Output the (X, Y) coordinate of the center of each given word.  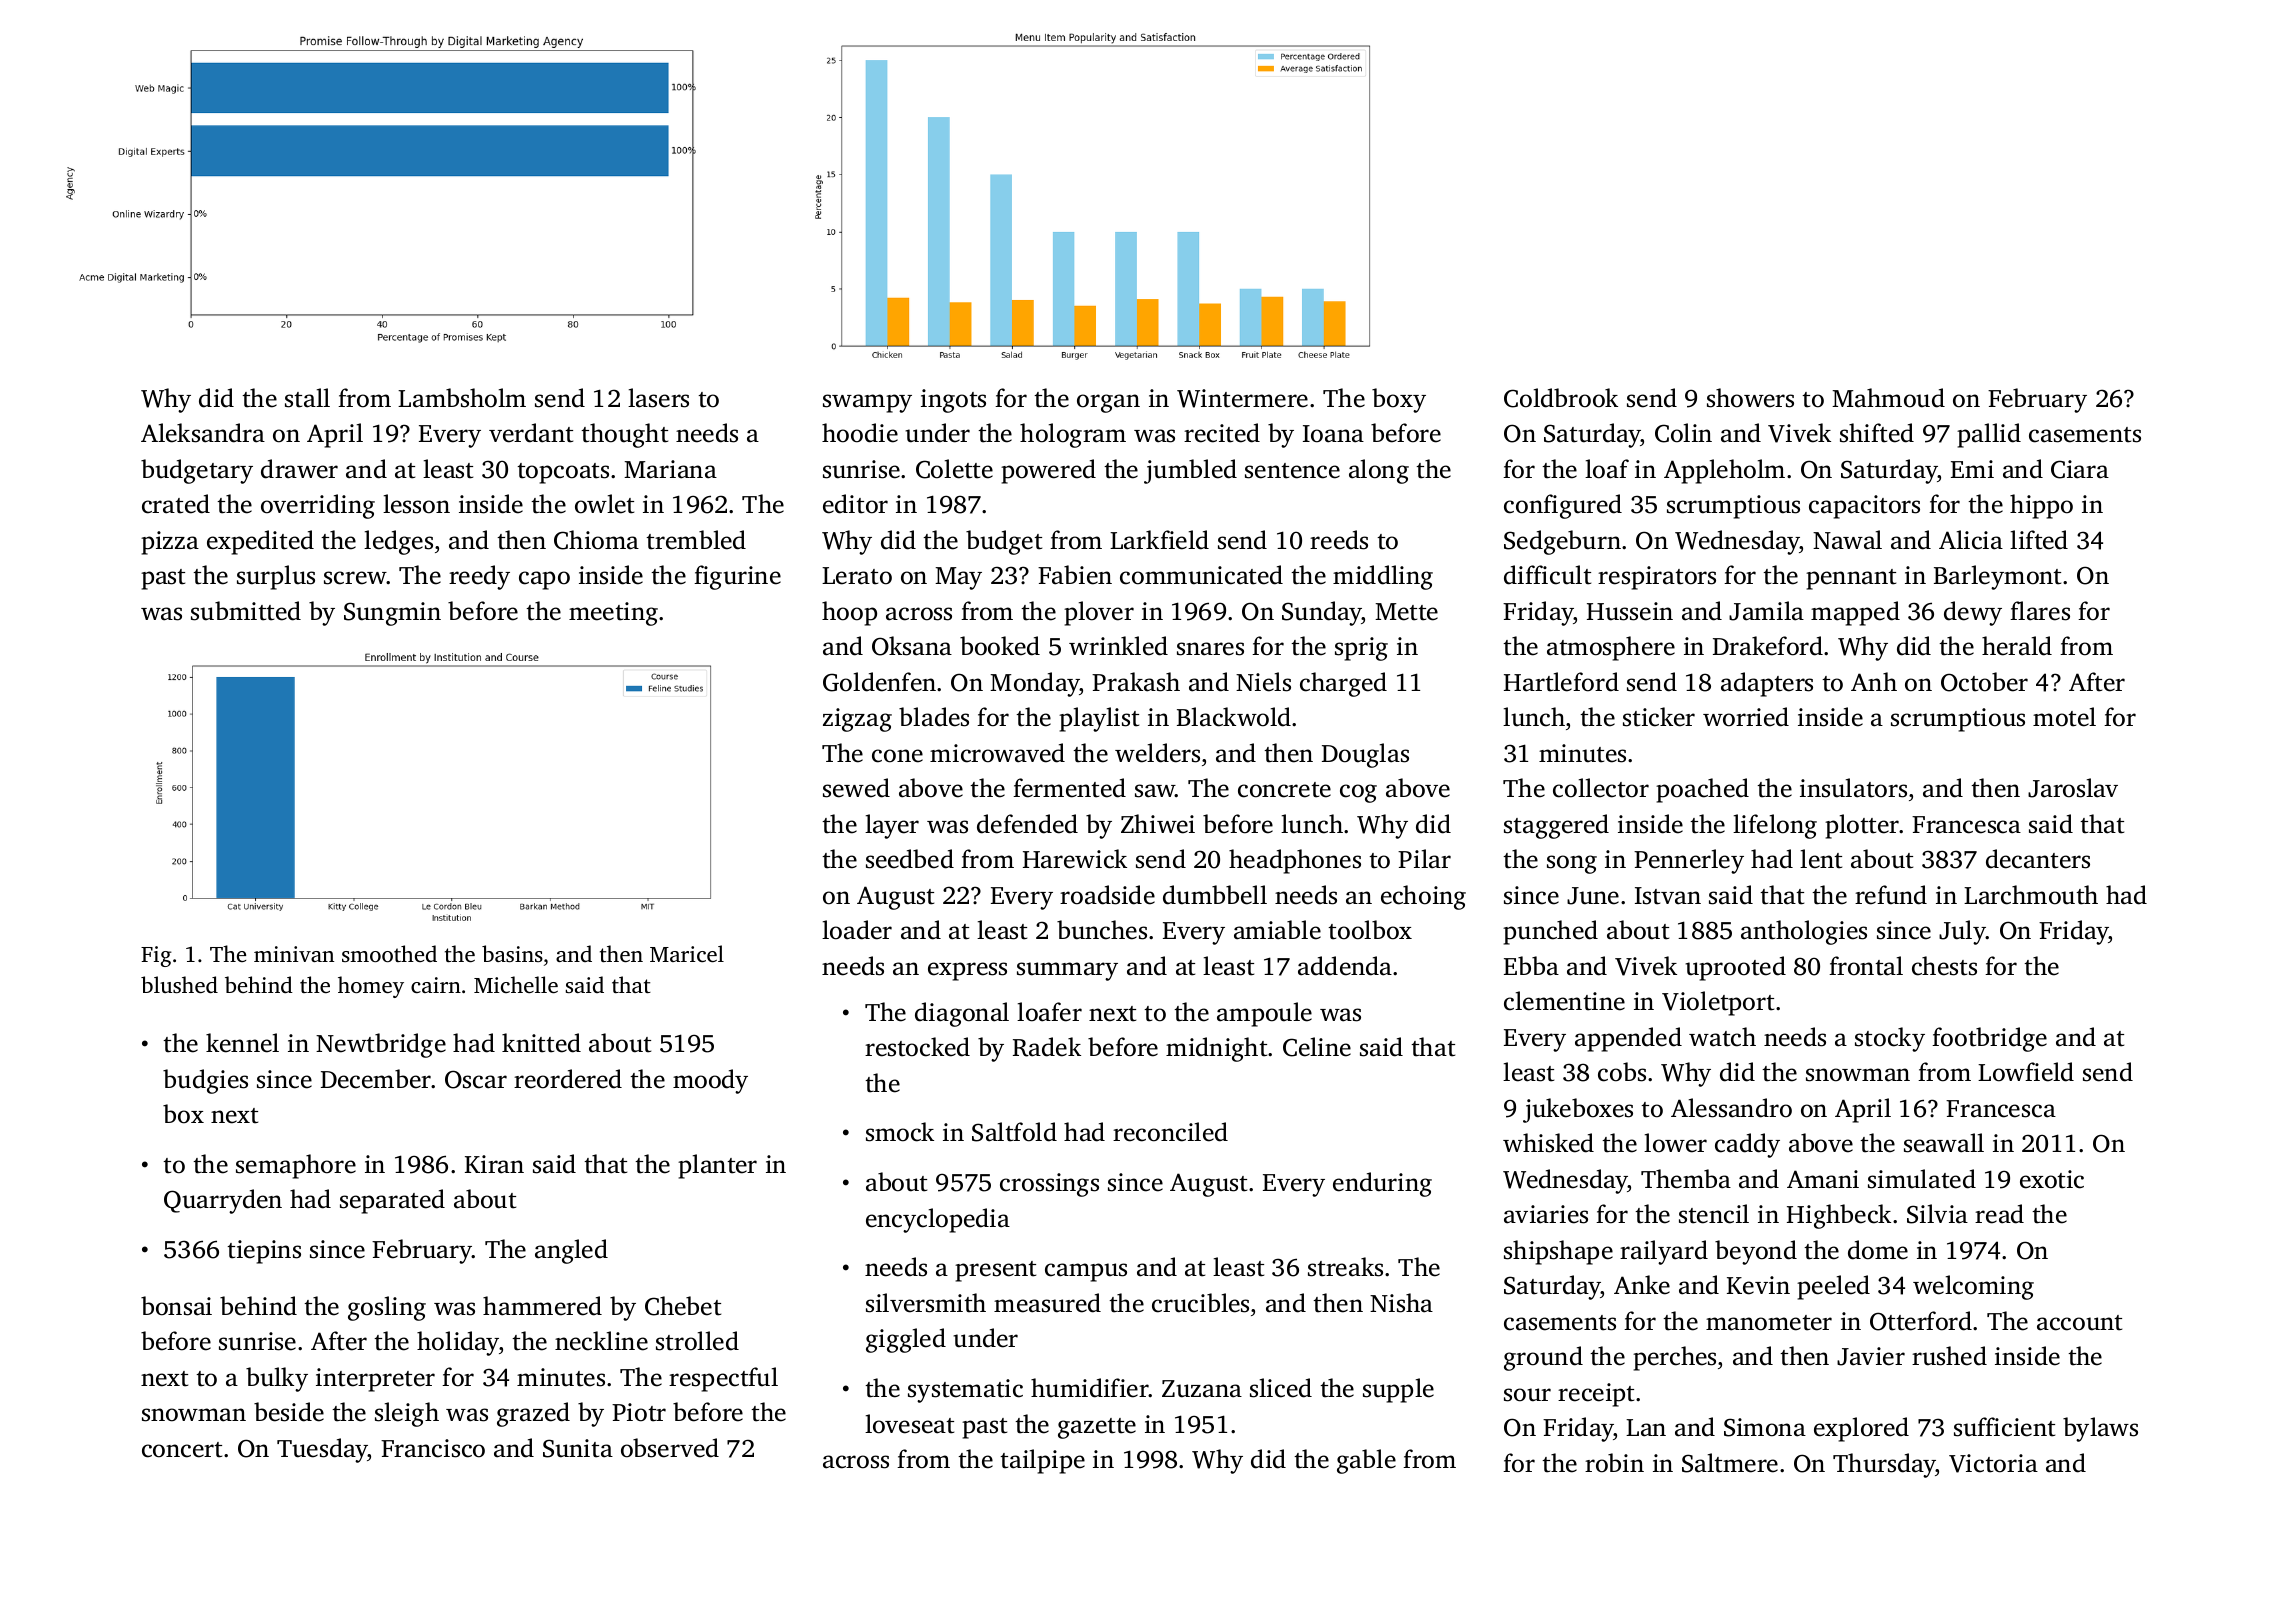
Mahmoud (1888, 398)
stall (307, 398)
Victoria (1993, 1463)
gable (1366, 1461)
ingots (953, 401)
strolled (697, 1341)
